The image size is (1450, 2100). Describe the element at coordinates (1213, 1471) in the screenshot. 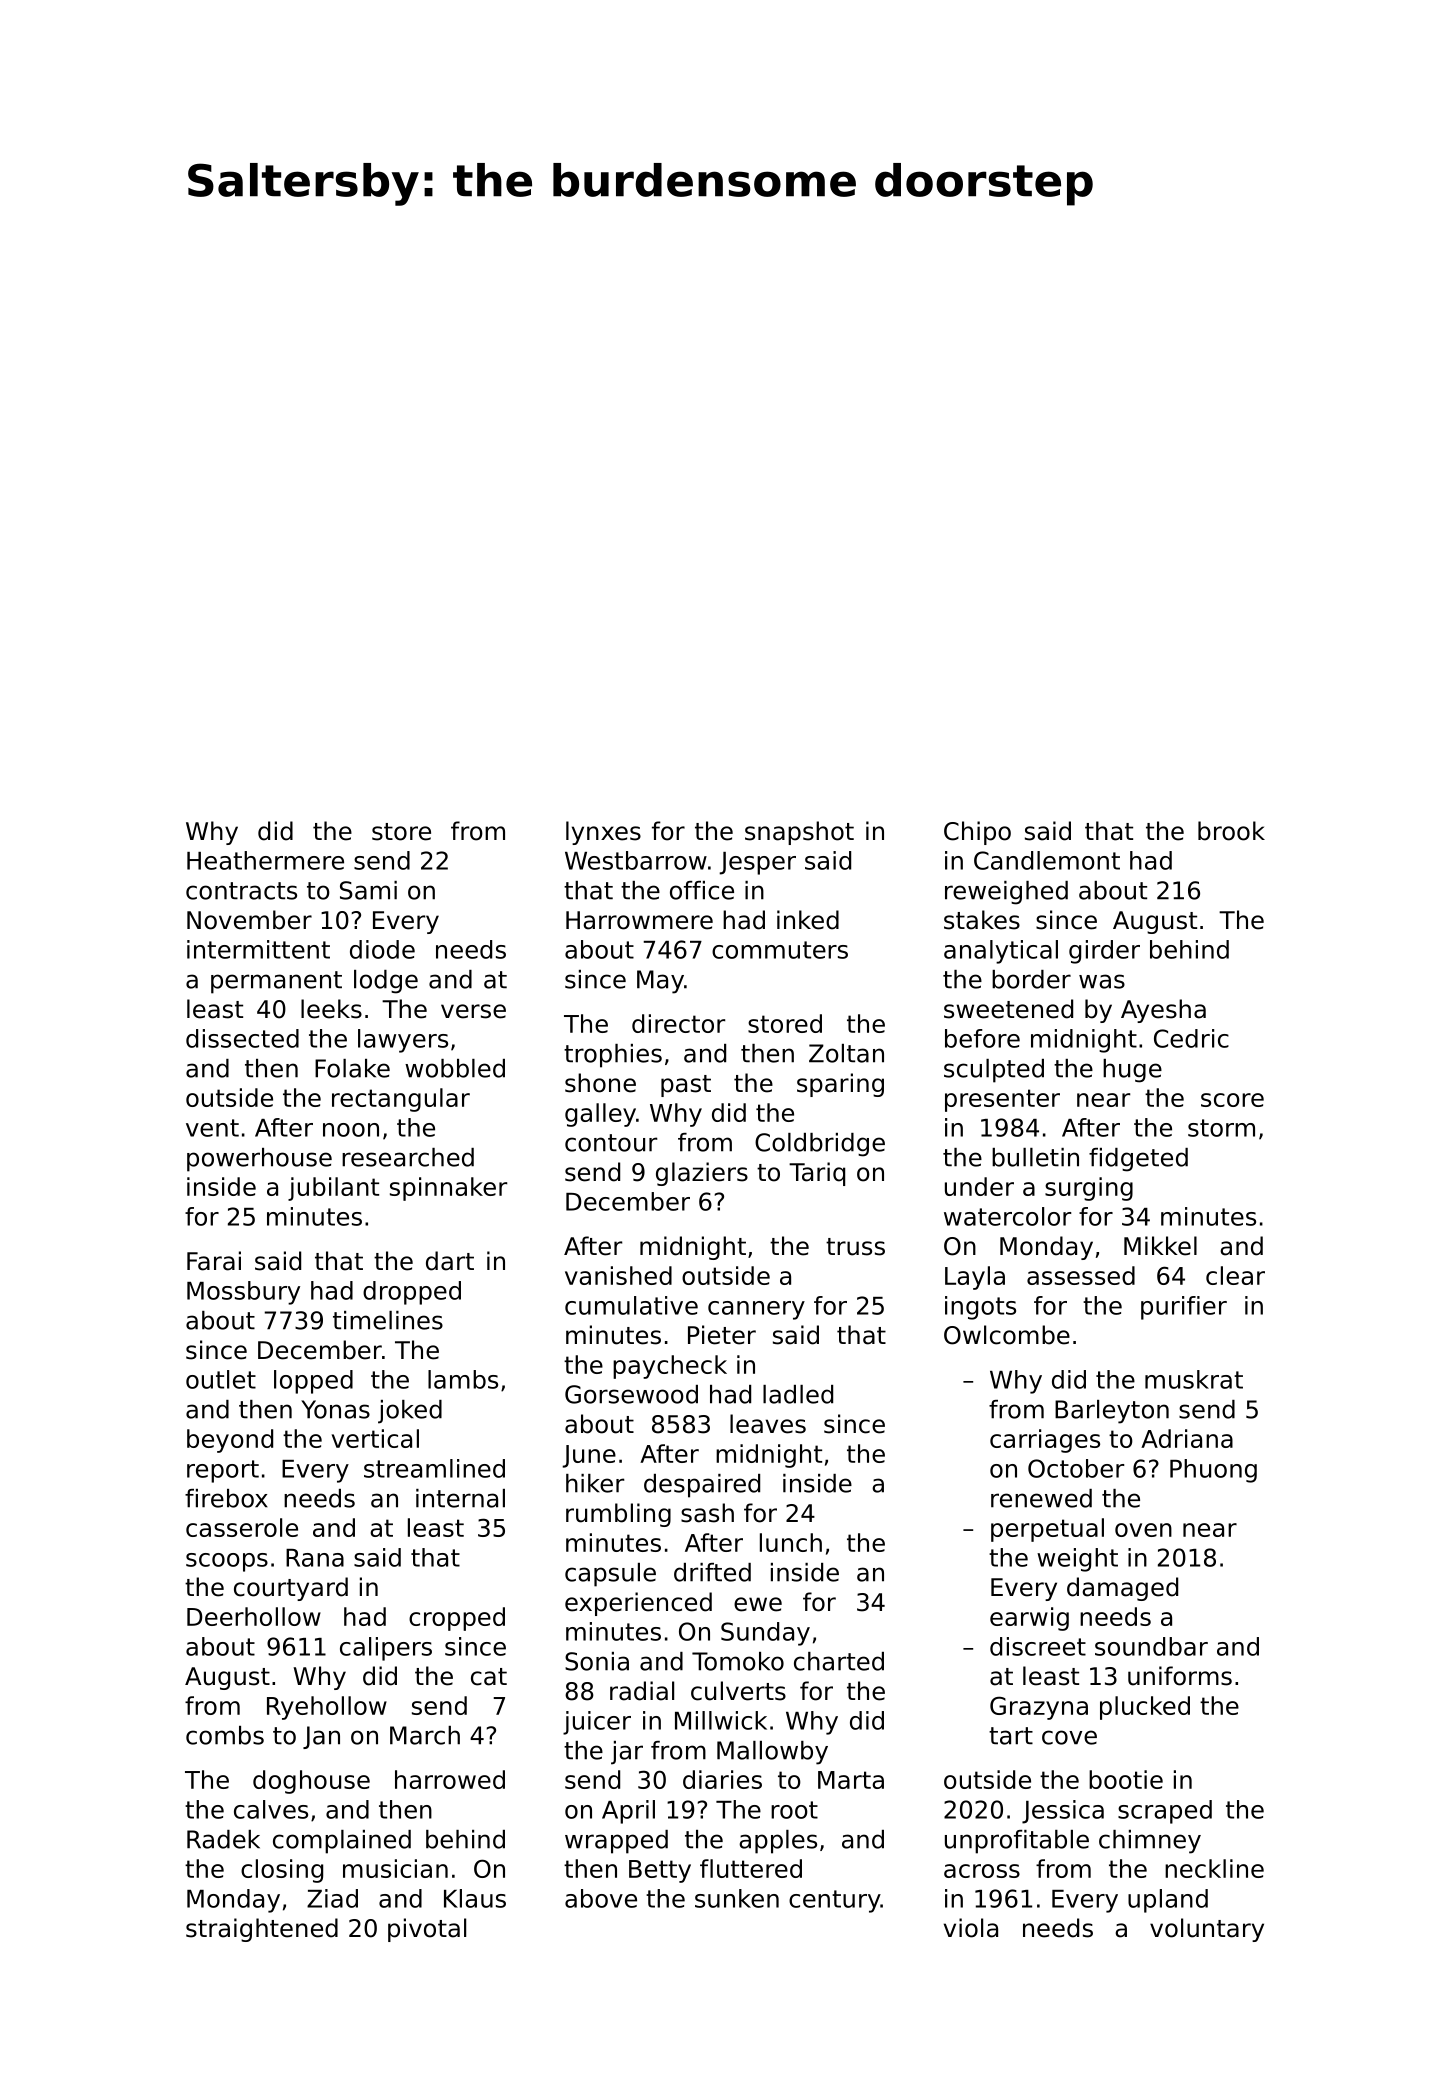

I see `Phuong` at that location.
